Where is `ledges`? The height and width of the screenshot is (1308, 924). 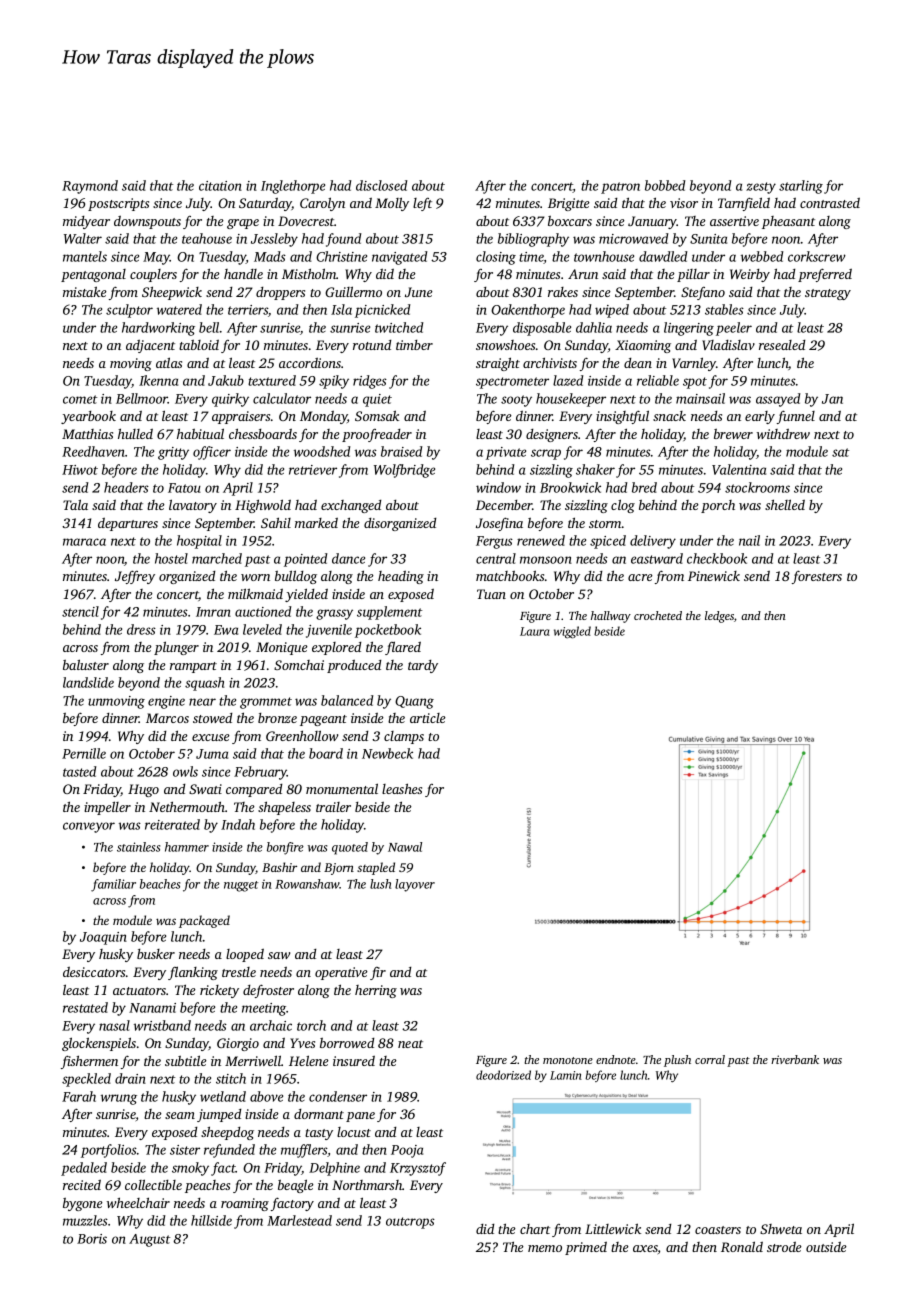 ledges is located at coordinates (719, 617).
